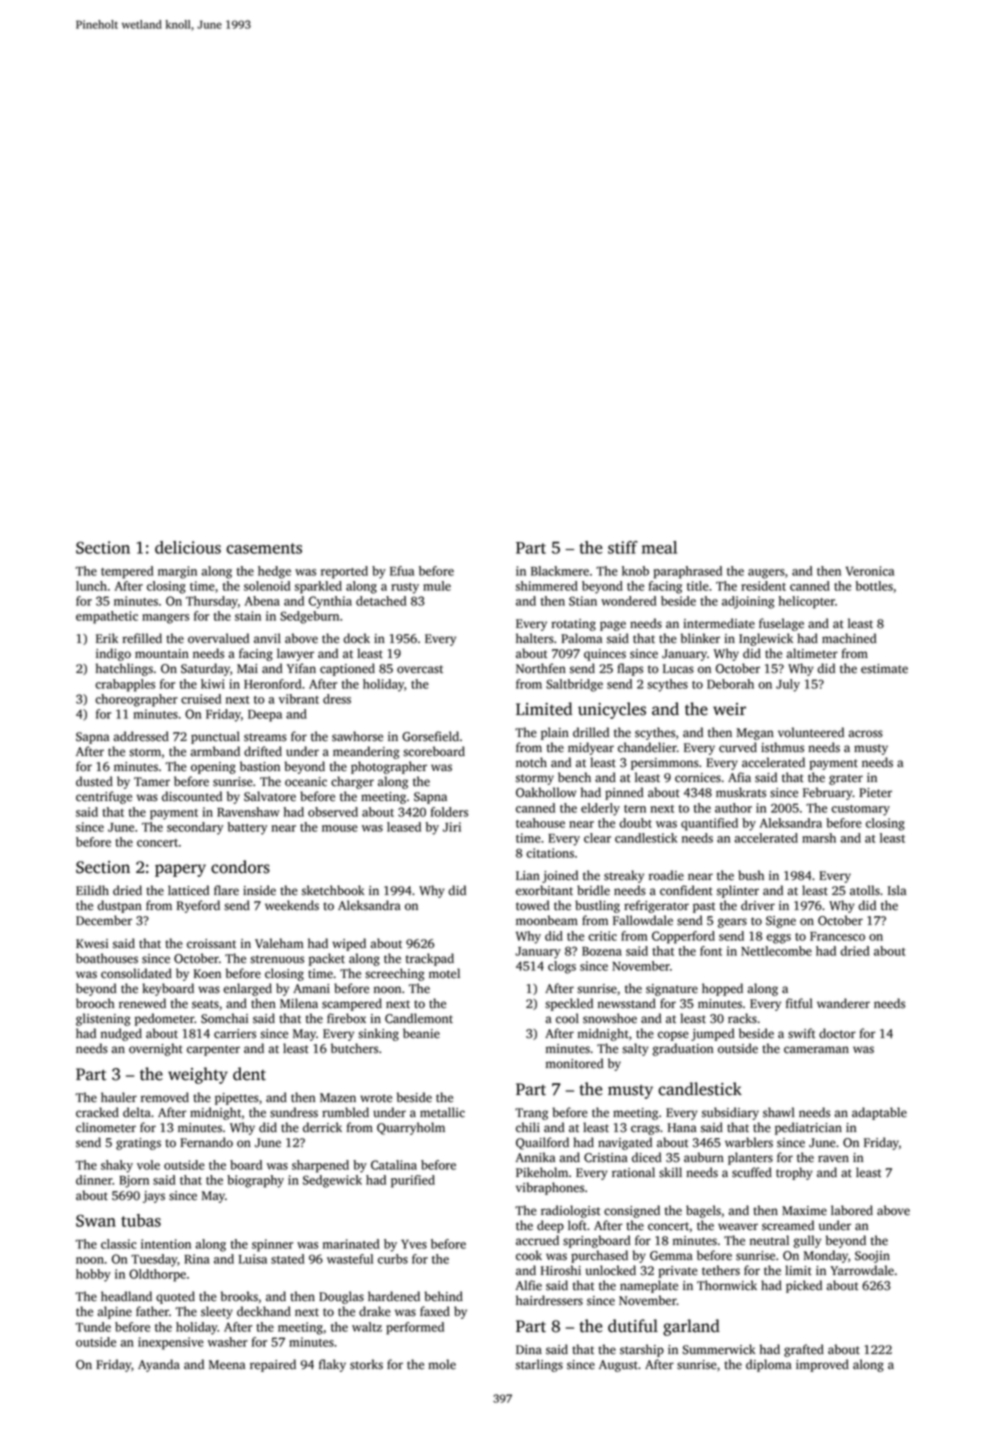 This screenshot has height=1429, width=986. Describe the element at coordinates (419, 1018) in the screenshot. I see `Candlemont` at that location.
